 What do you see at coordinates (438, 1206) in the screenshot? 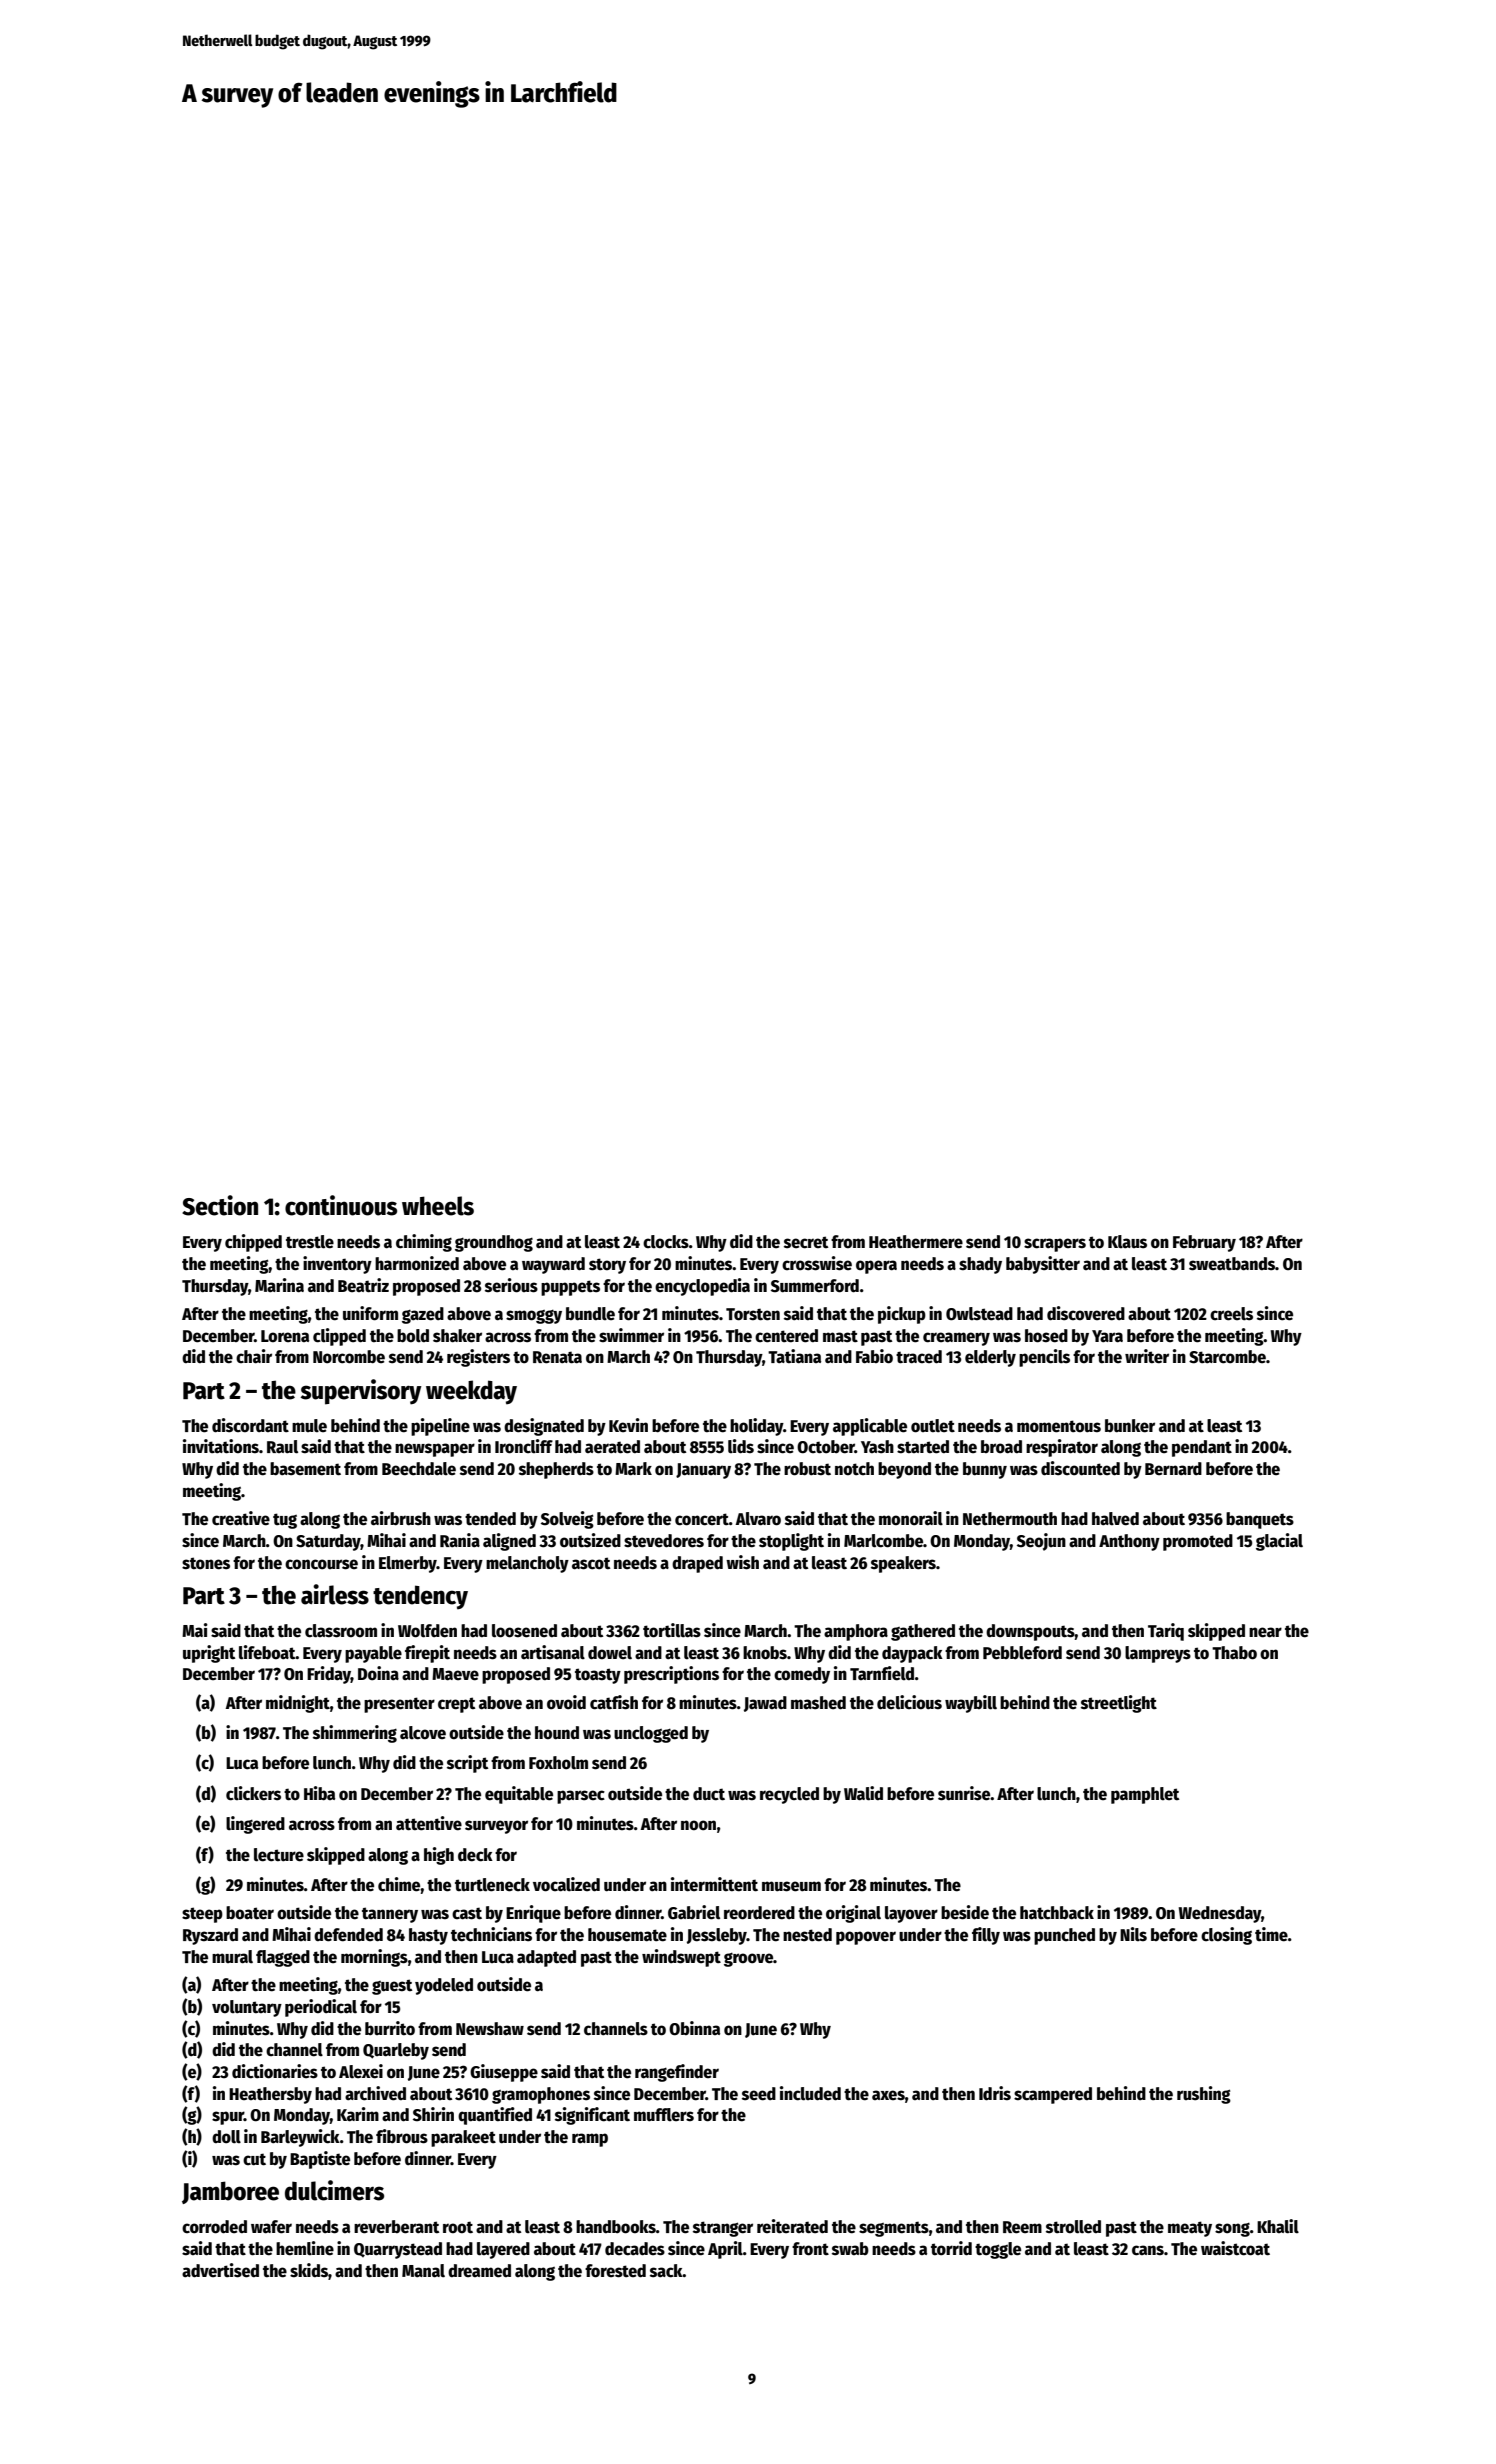
I see `wheels` at bounding box center [438, 1206].
